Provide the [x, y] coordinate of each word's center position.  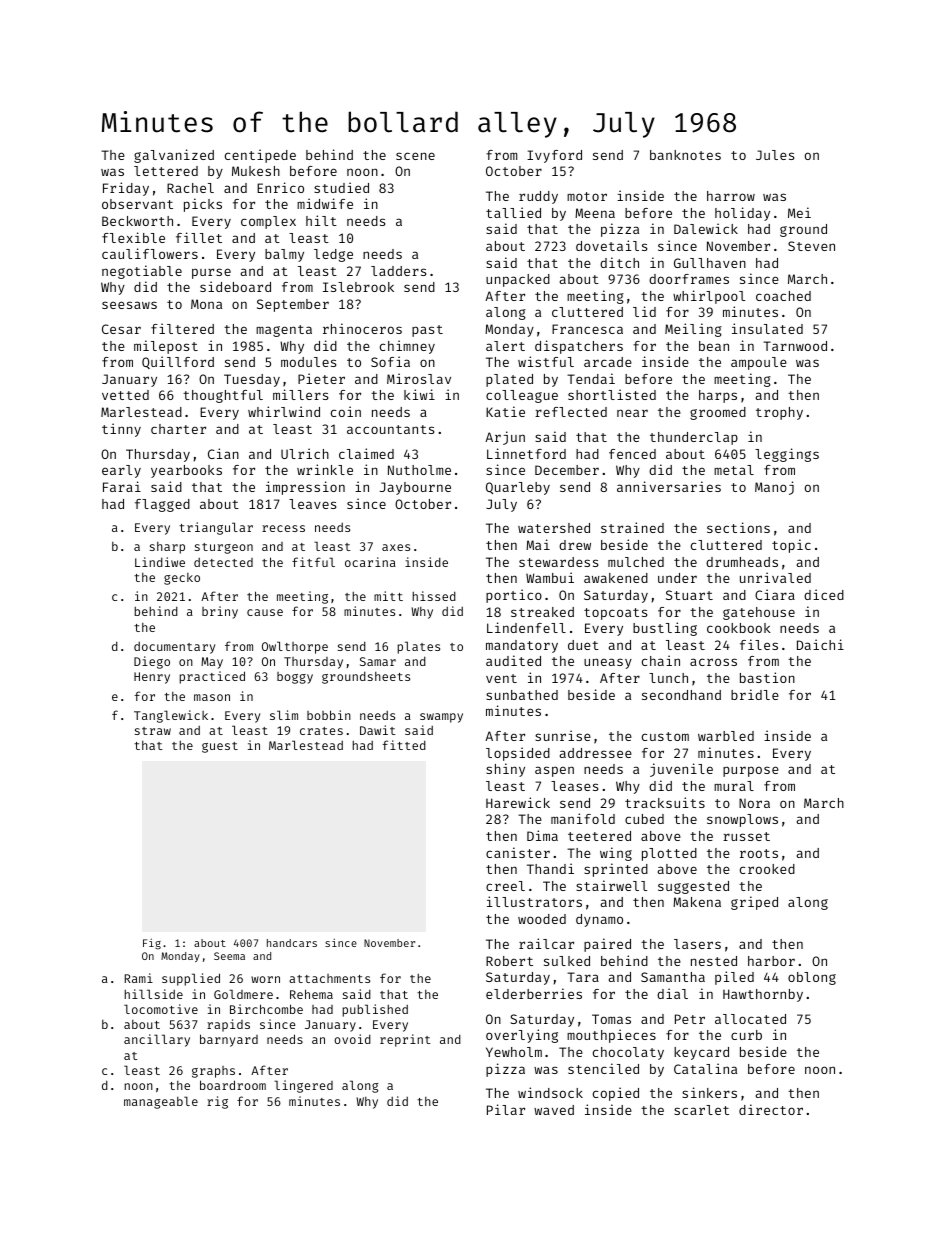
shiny [505, 770]
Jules [775, 155]
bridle [755, 694]
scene [415, 156]
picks [203, 205]
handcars [292, 943]
